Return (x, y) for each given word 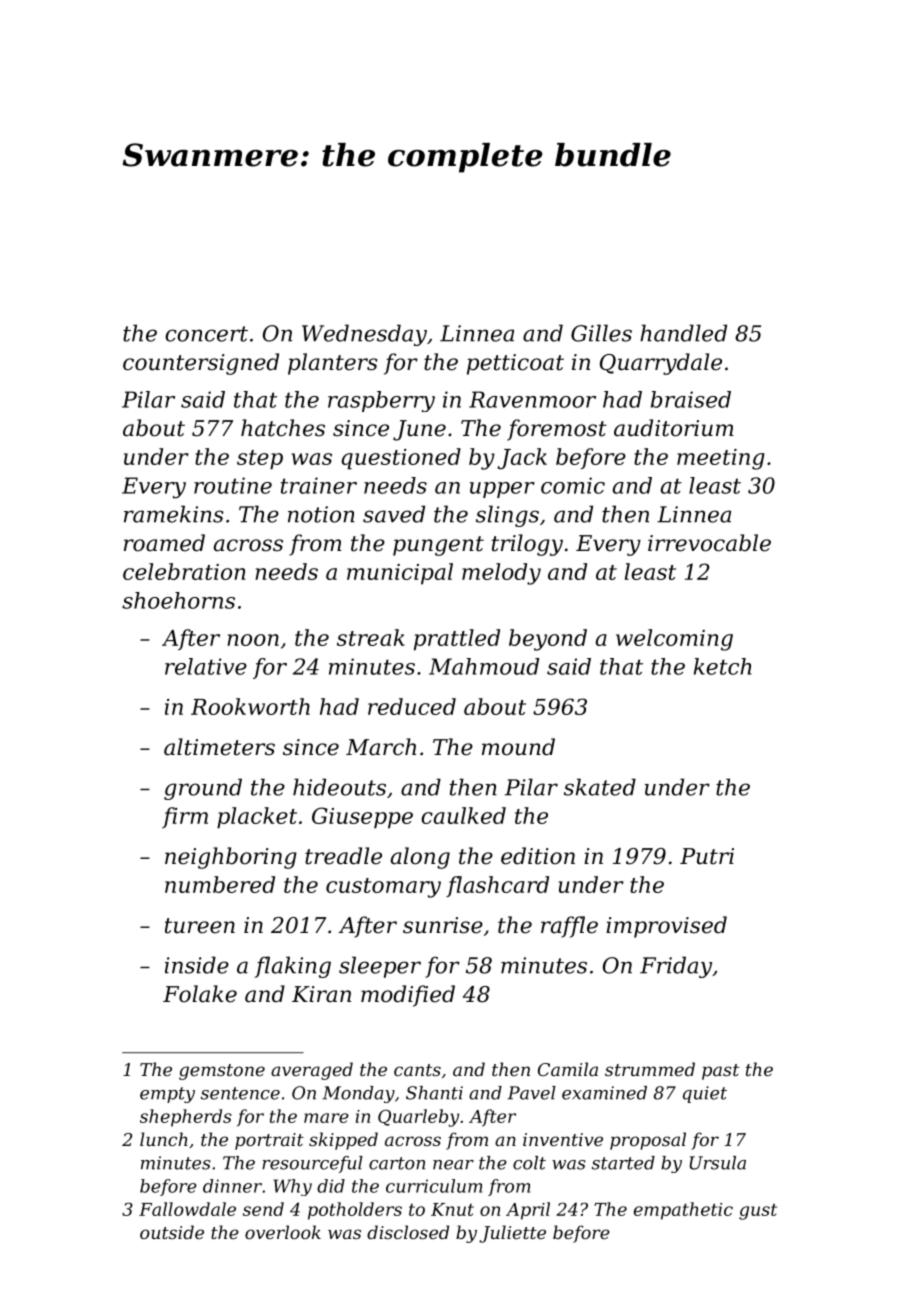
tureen (200, 926)
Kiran (321, 994)
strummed (650, 1069)
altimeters (219, 747)
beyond (548, 640)
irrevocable (709, 543)
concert (206, 334)
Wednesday (364, 335)
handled (683, 333)
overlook (283, 1232)
